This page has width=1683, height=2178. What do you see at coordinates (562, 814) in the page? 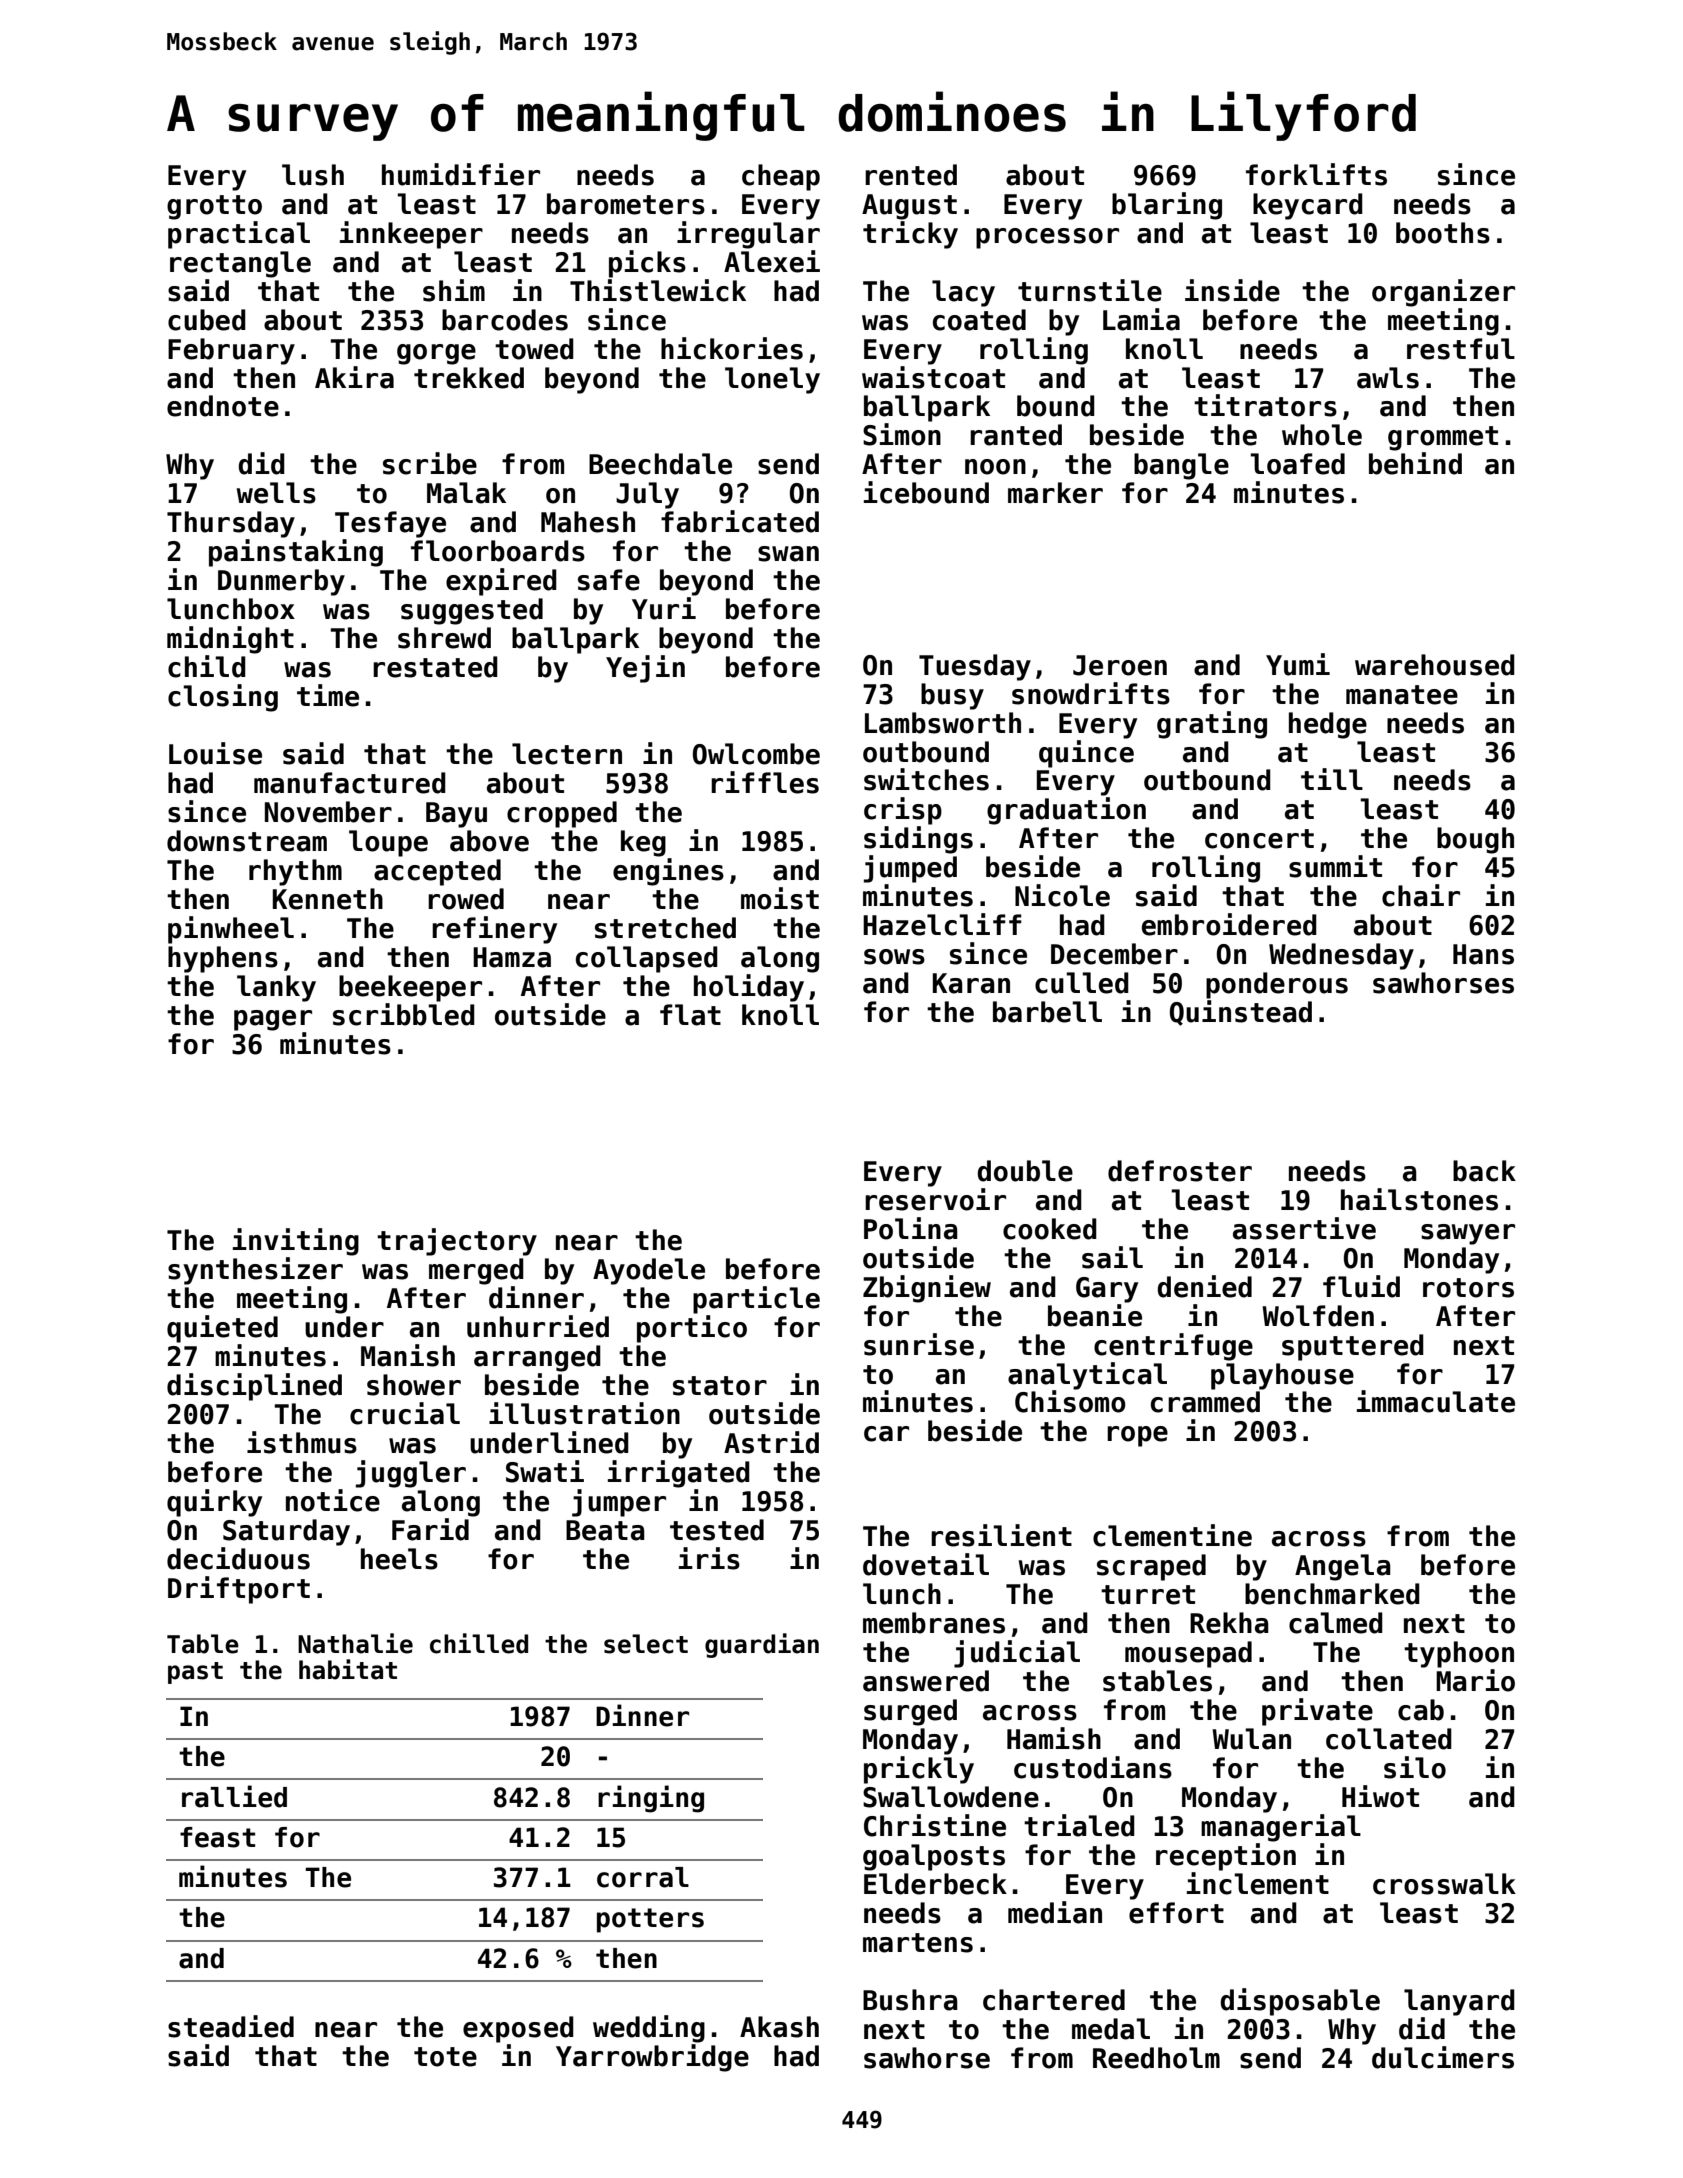
I see `cropped` at bounding box center [562, 814].
